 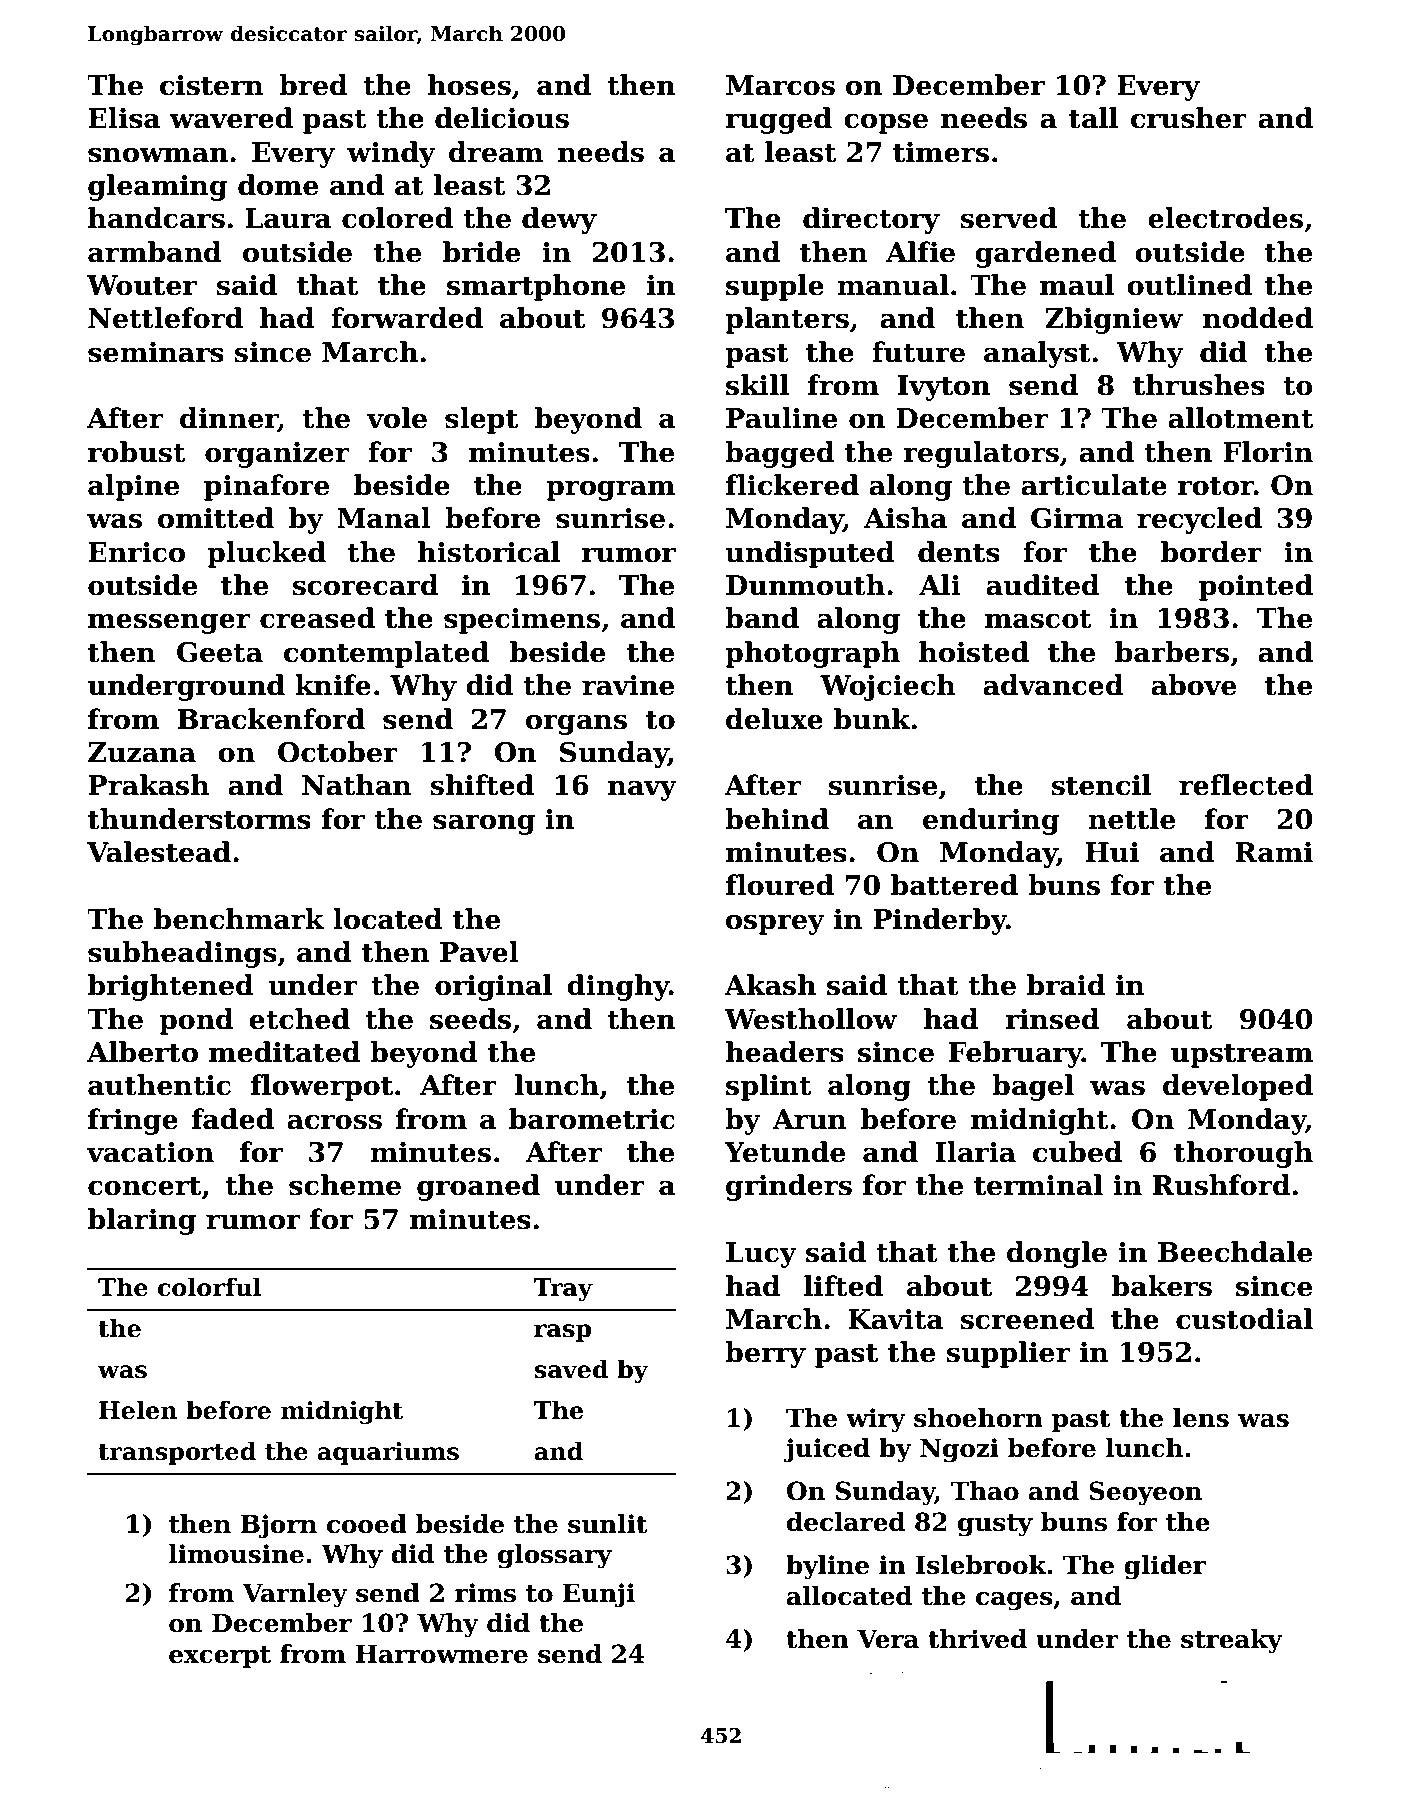 I want to click on rugged, so click(x=778, y=120).
